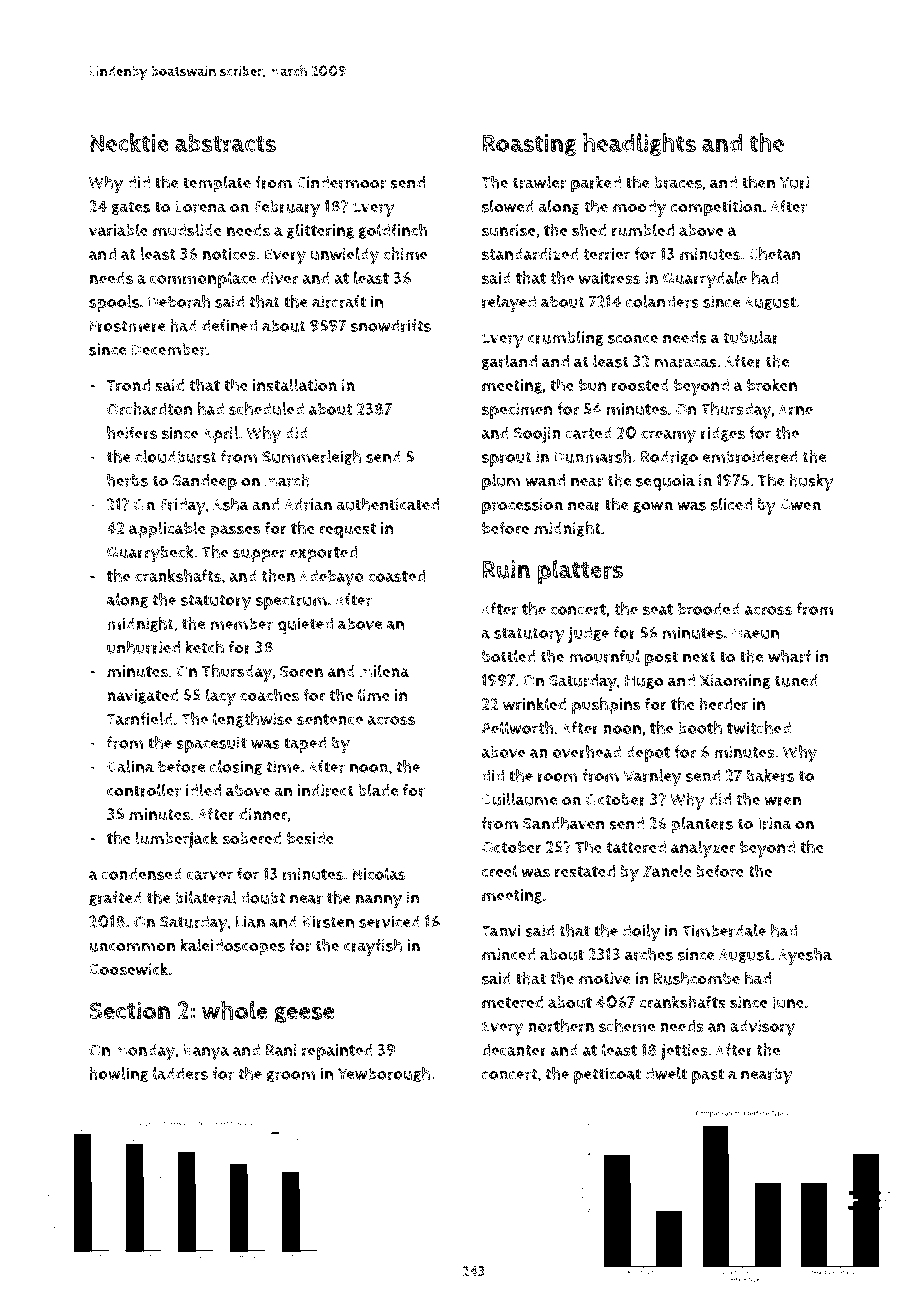  I want to click on abstracts, so click(225, 143).
